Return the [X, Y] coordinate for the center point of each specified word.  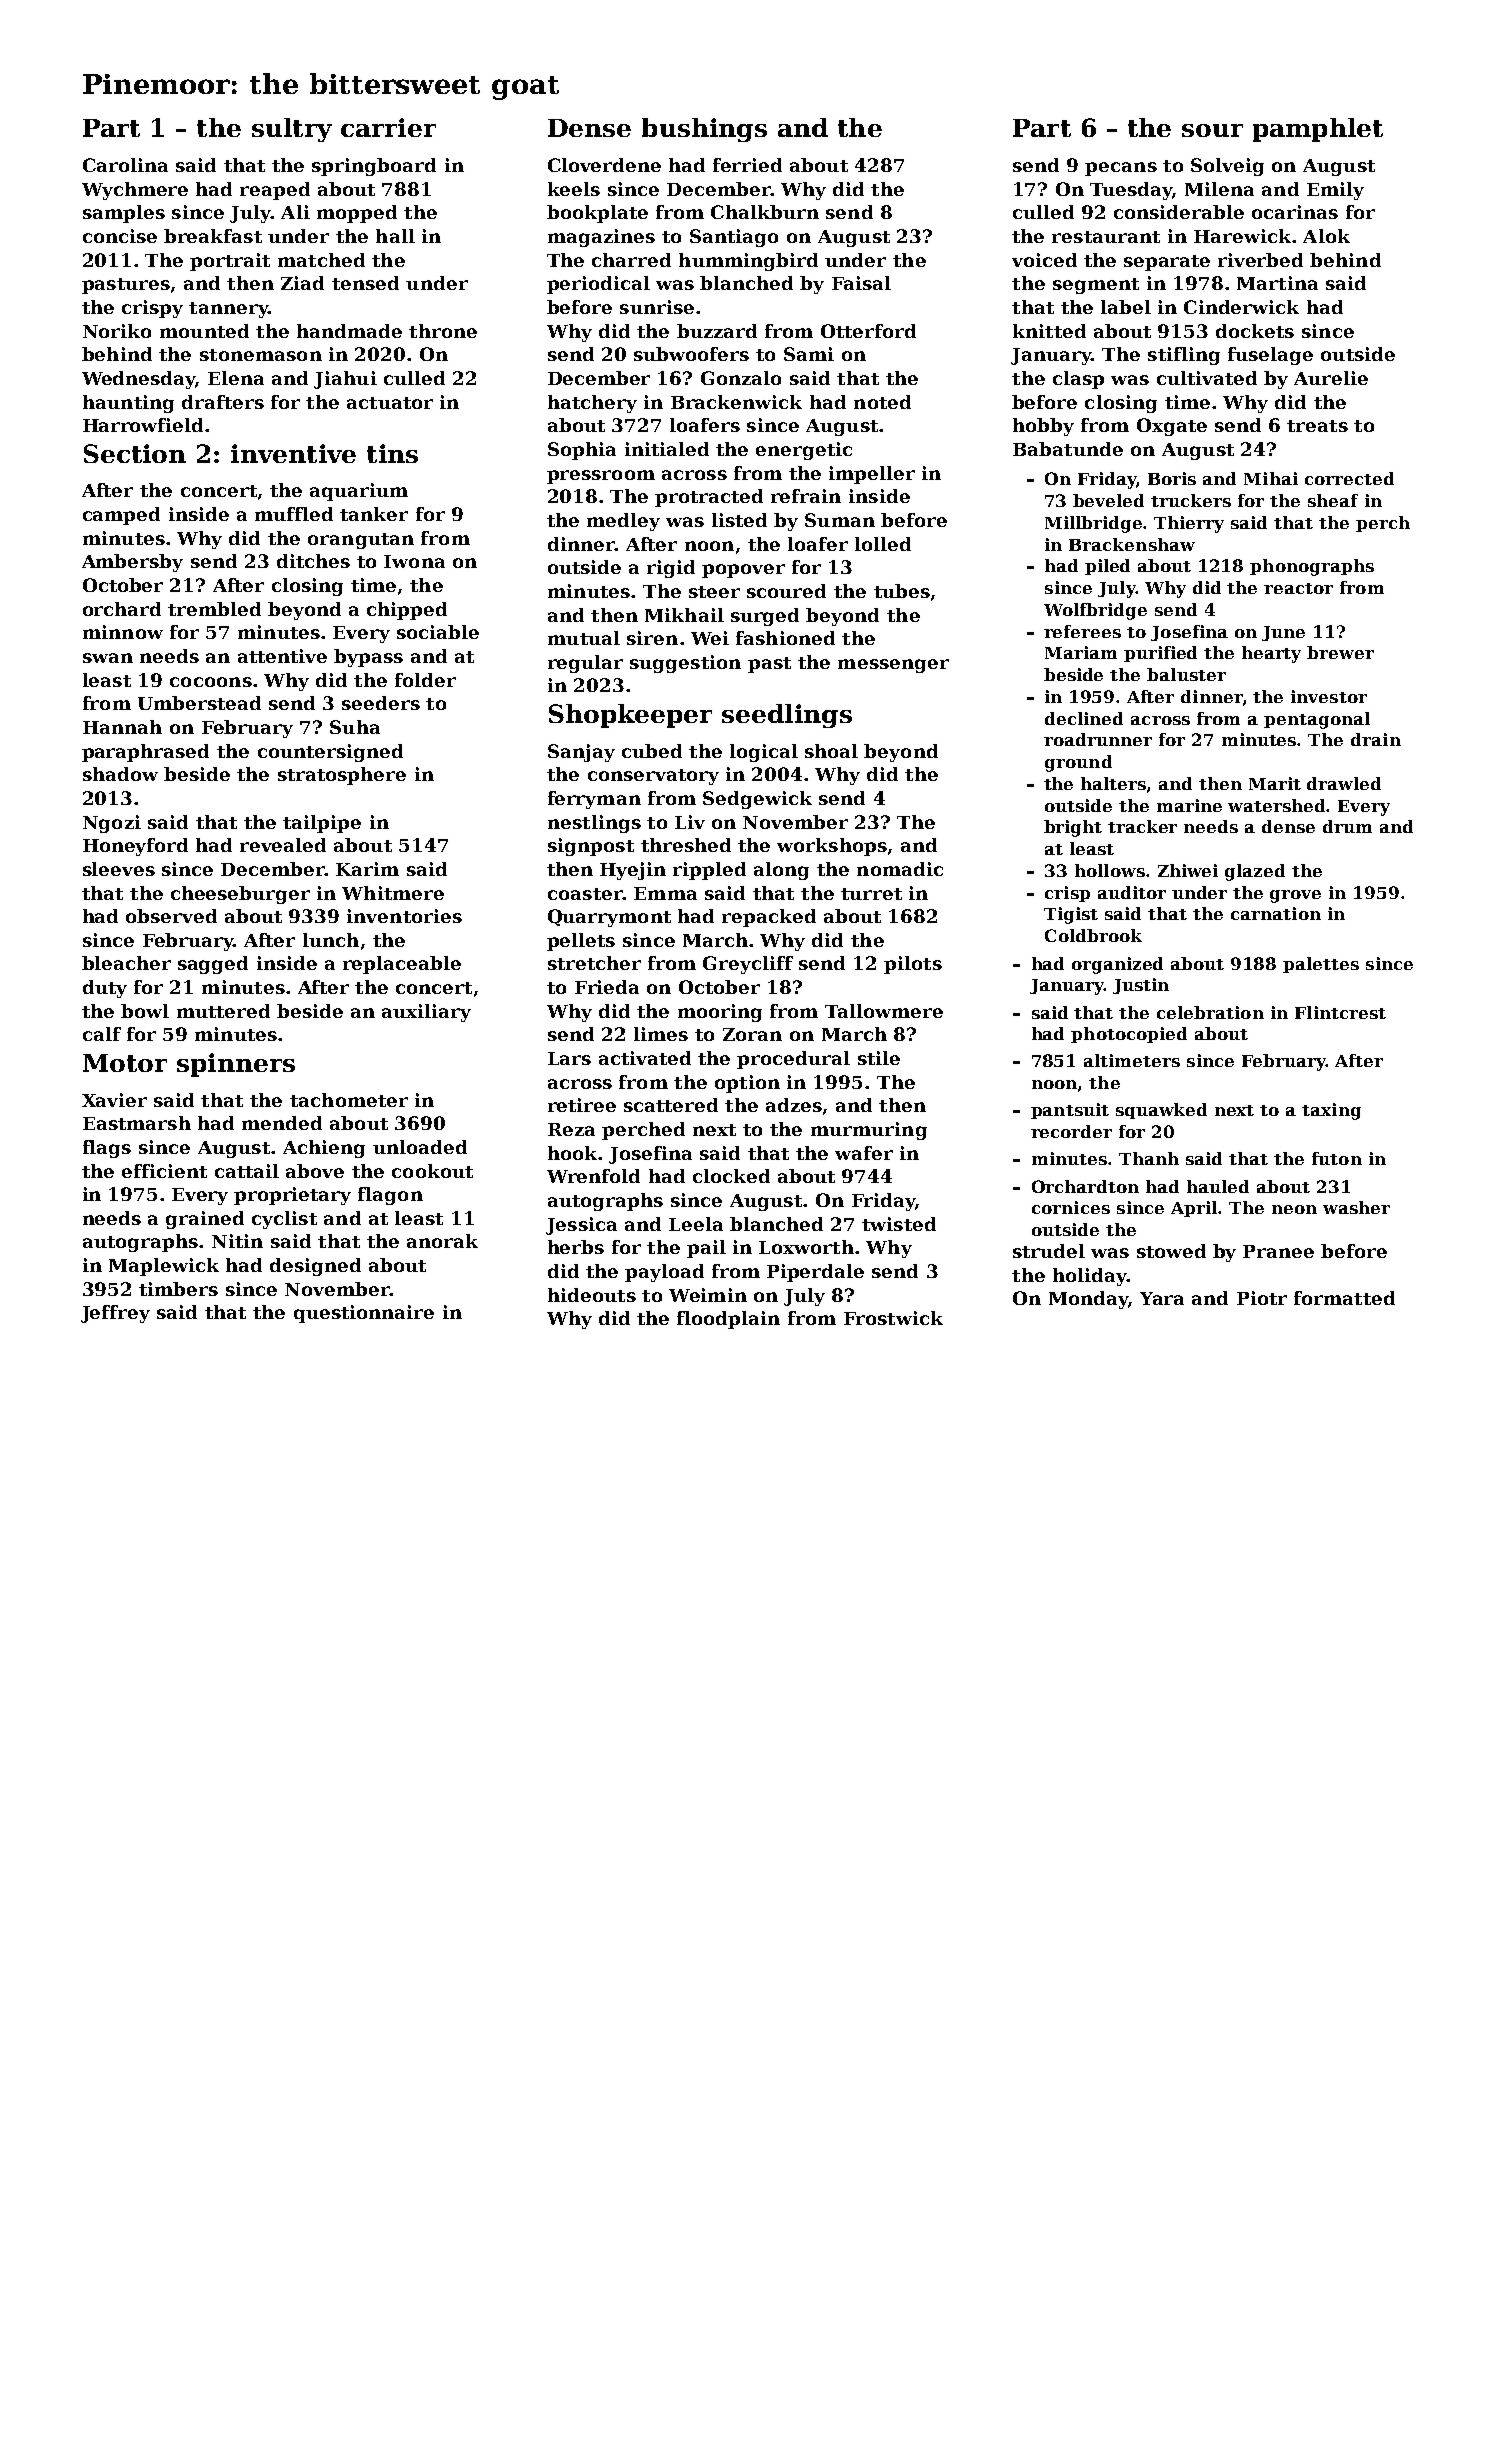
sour [1212, 130]
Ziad [302, 283]
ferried [747, 165]
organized [1117, 965]
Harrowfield [143, 425]
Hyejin [633, 871]
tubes [902, 591]
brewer [1340, 652]
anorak [442, 1241]
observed [171, 916]
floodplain [728, 1320]
